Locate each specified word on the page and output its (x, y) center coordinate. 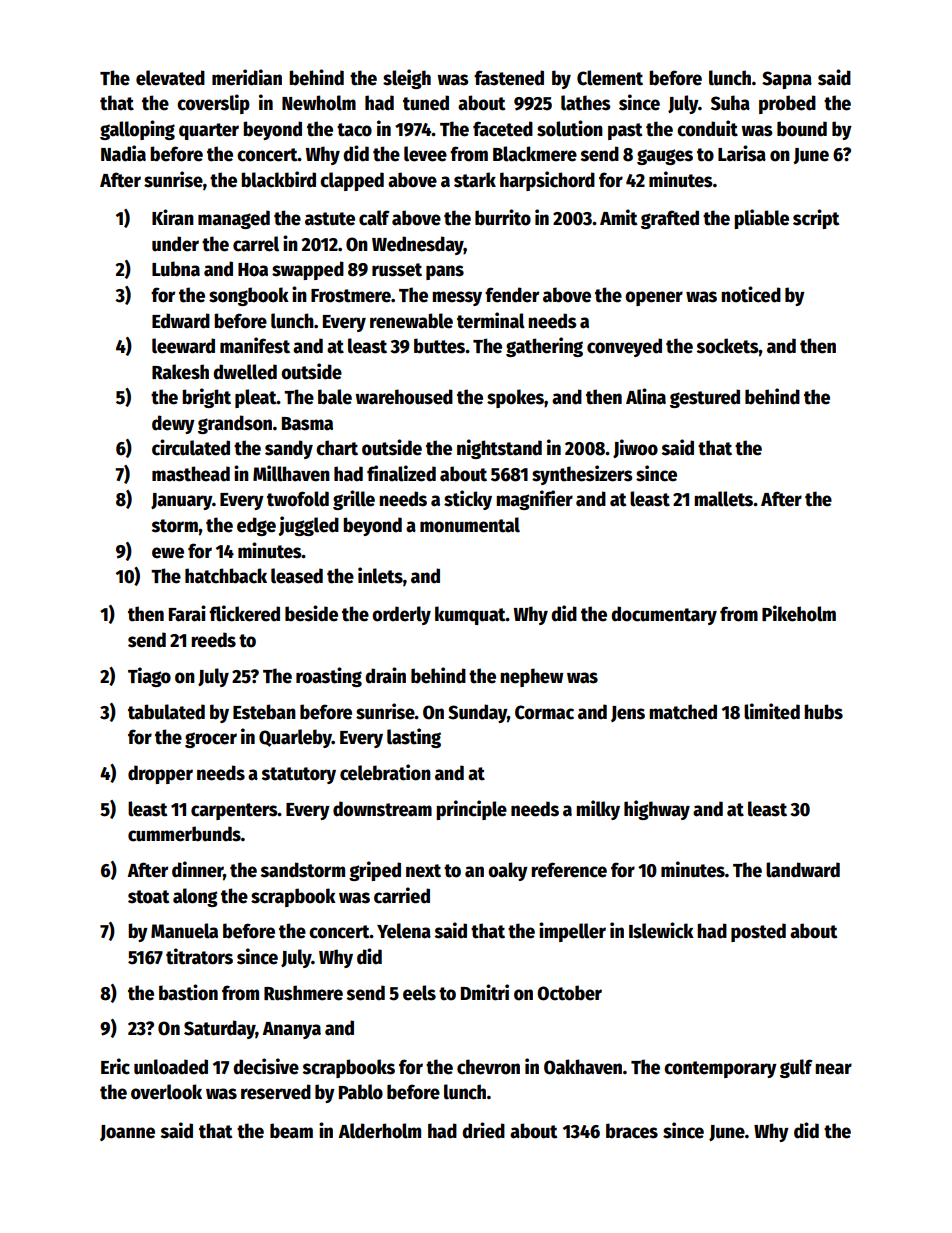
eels (419, 993)
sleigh (407, 79)
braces (632, 1131)
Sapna (787, 80)
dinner (198, 870)
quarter (209, 131)
